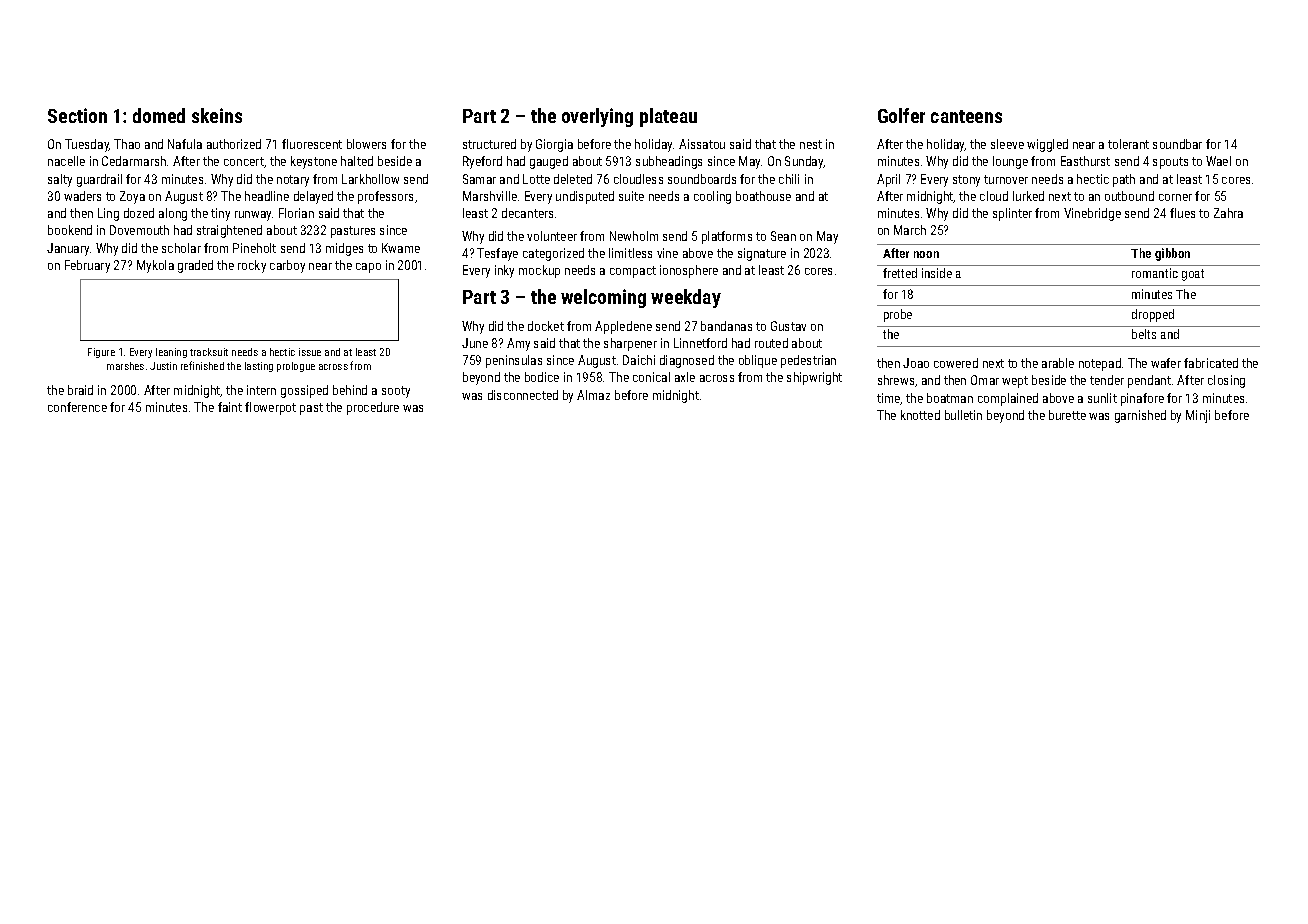 Image resolution: width=1308 pixels, height=924 pixels. Describe the element at coordinates (668, 117) in the screenshot. I see `plateau` at that location.
